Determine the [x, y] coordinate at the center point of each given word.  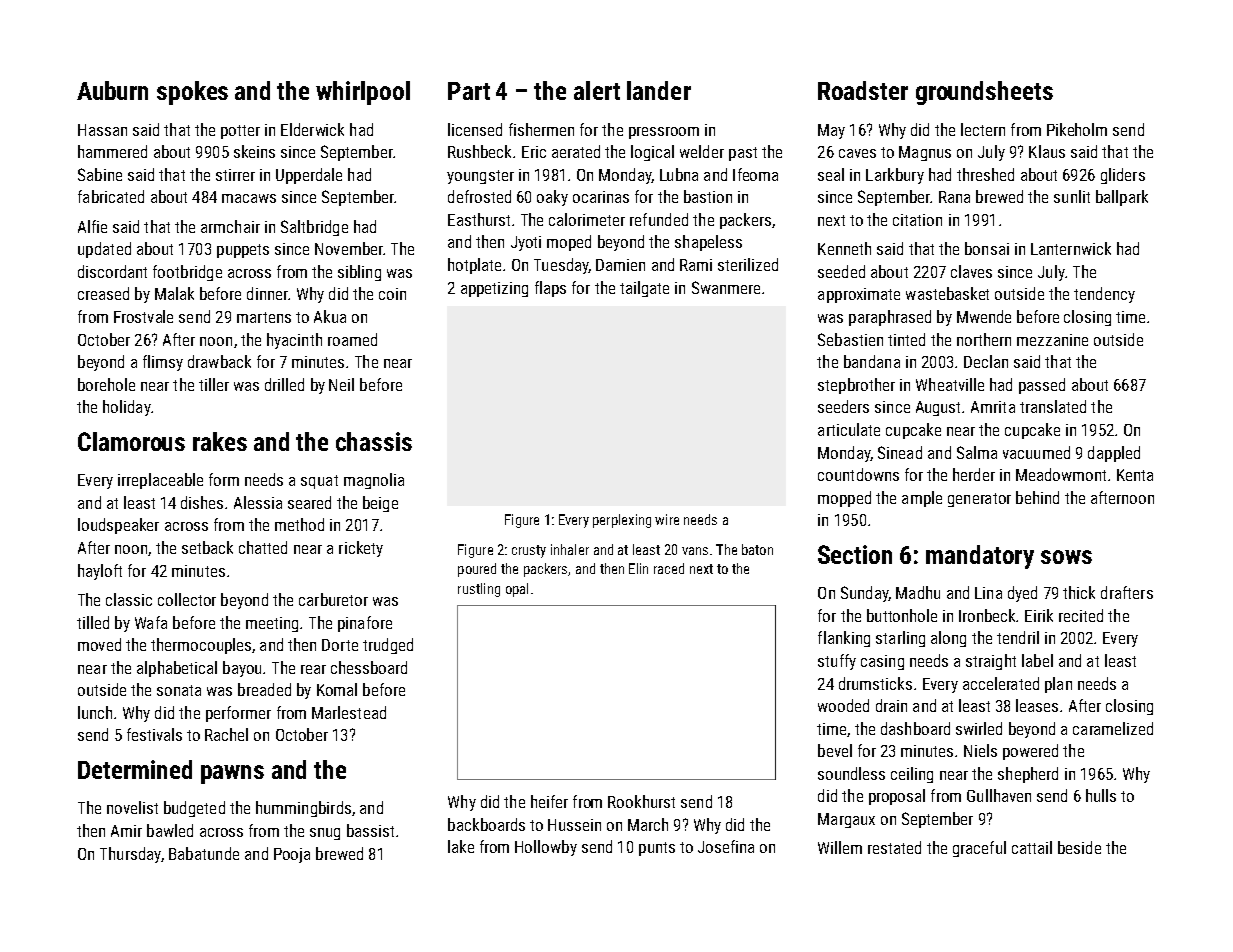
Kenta [1135, 475]
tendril [1018, 637]
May [831, 131]
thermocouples [201, 646]
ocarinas [601, 197]
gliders [1123, 176]
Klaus [1047, 151]
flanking [844, 639]
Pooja [292, 855]
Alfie [92, 226]
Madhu [918, 592]
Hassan [102, 130]
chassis [374, 441]
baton [757, 549]
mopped [844, 499]
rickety [361, 549]
